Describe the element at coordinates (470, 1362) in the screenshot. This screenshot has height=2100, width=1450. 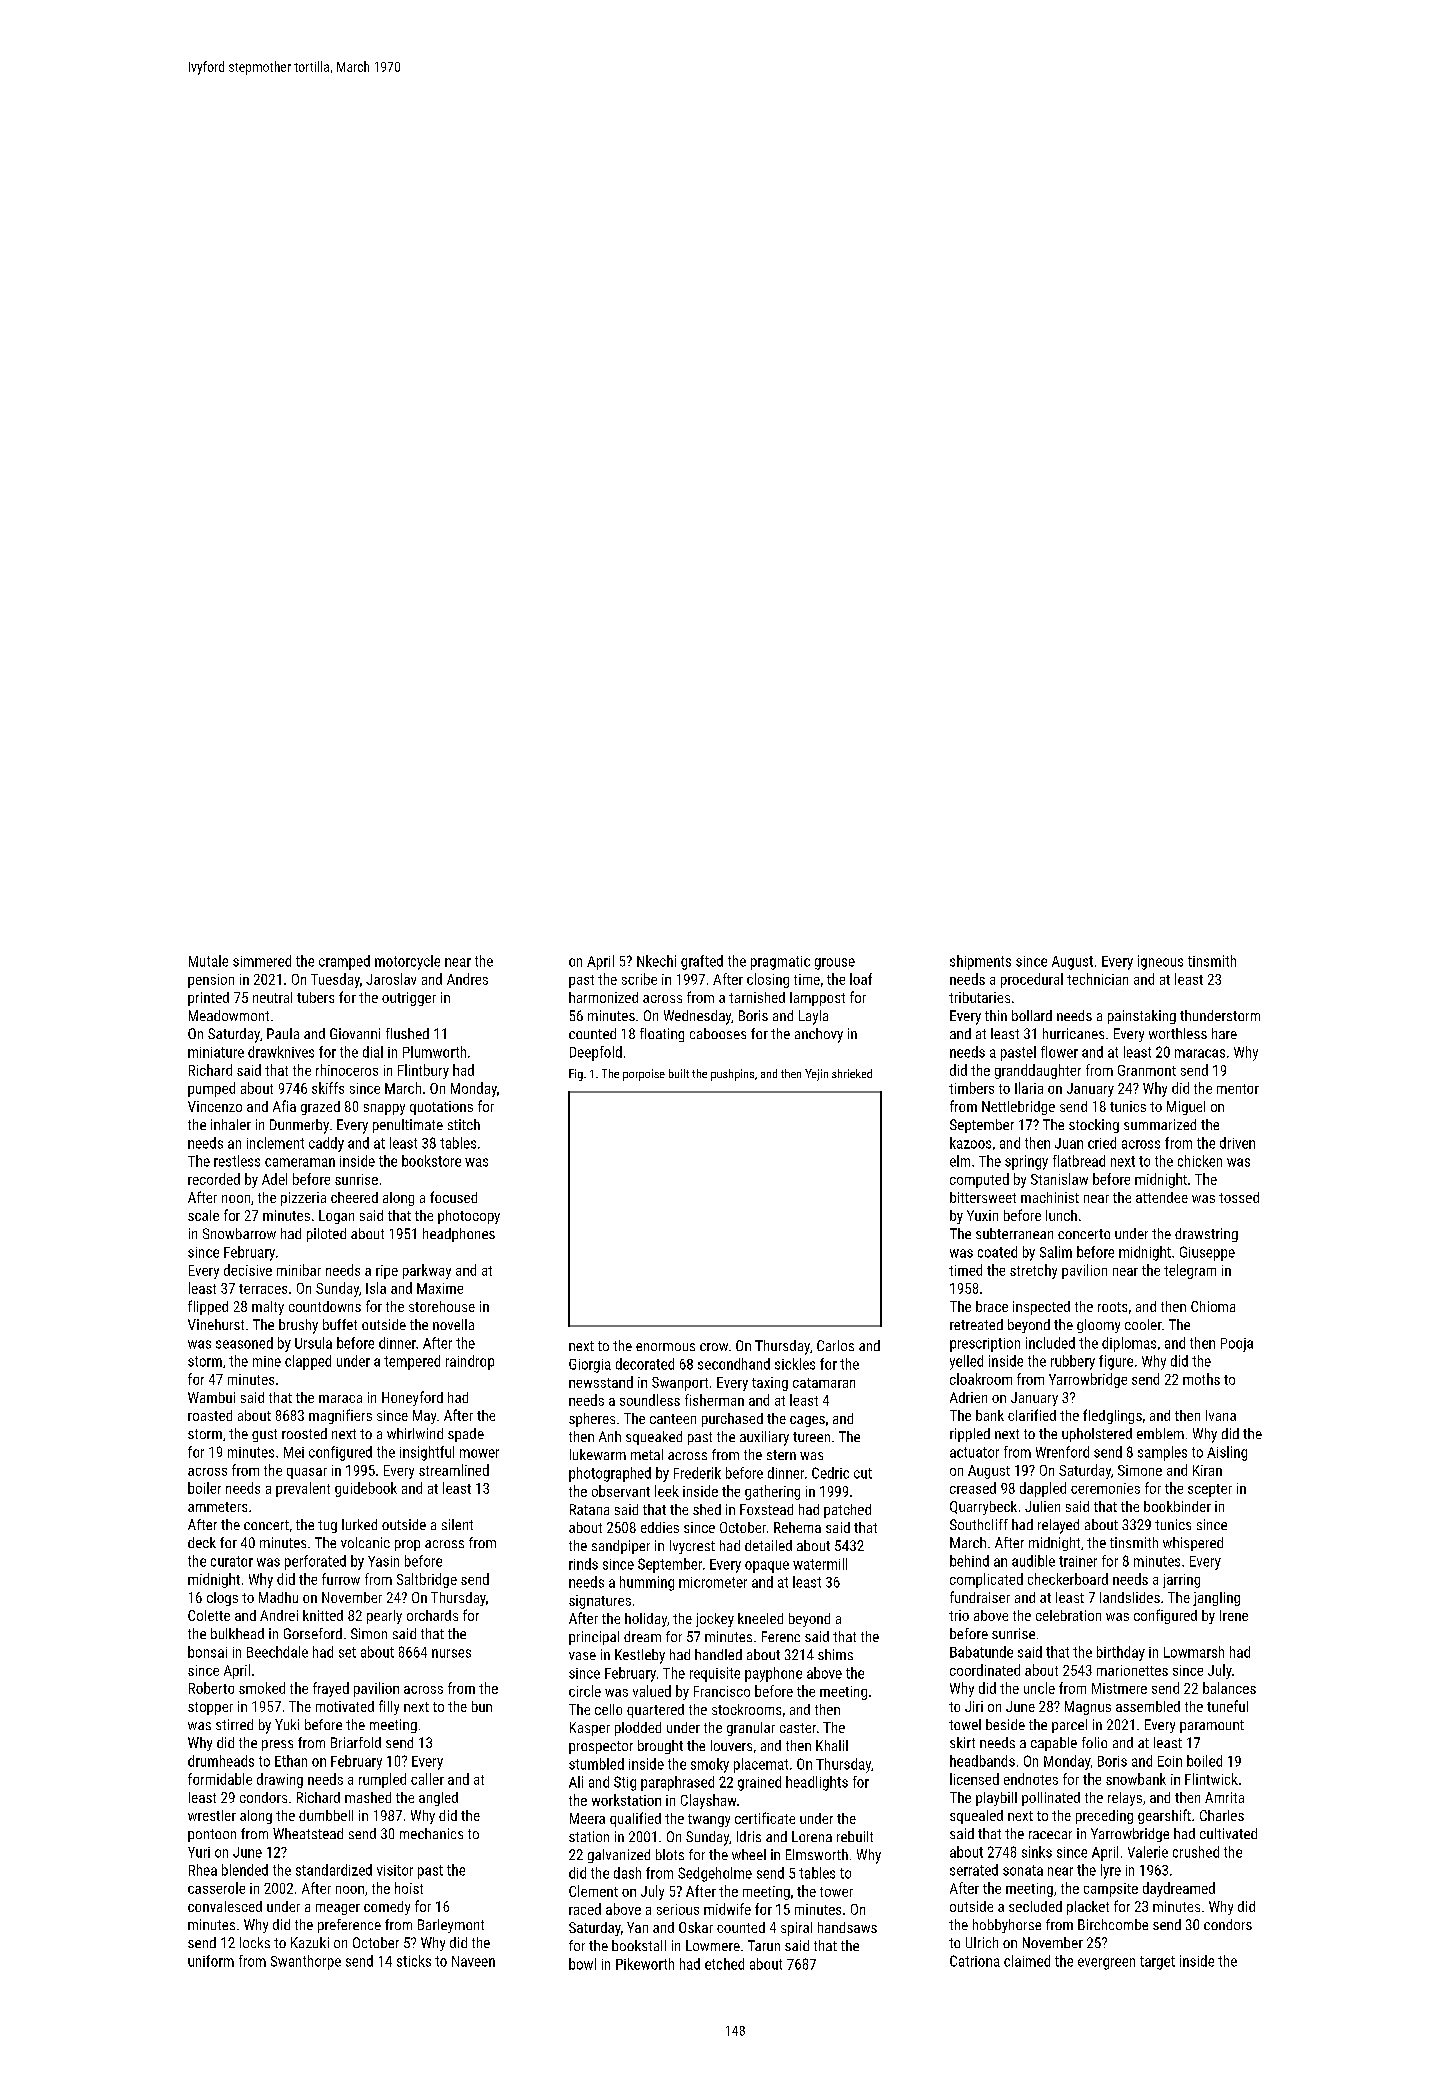
I see `raindrop` at that location.
